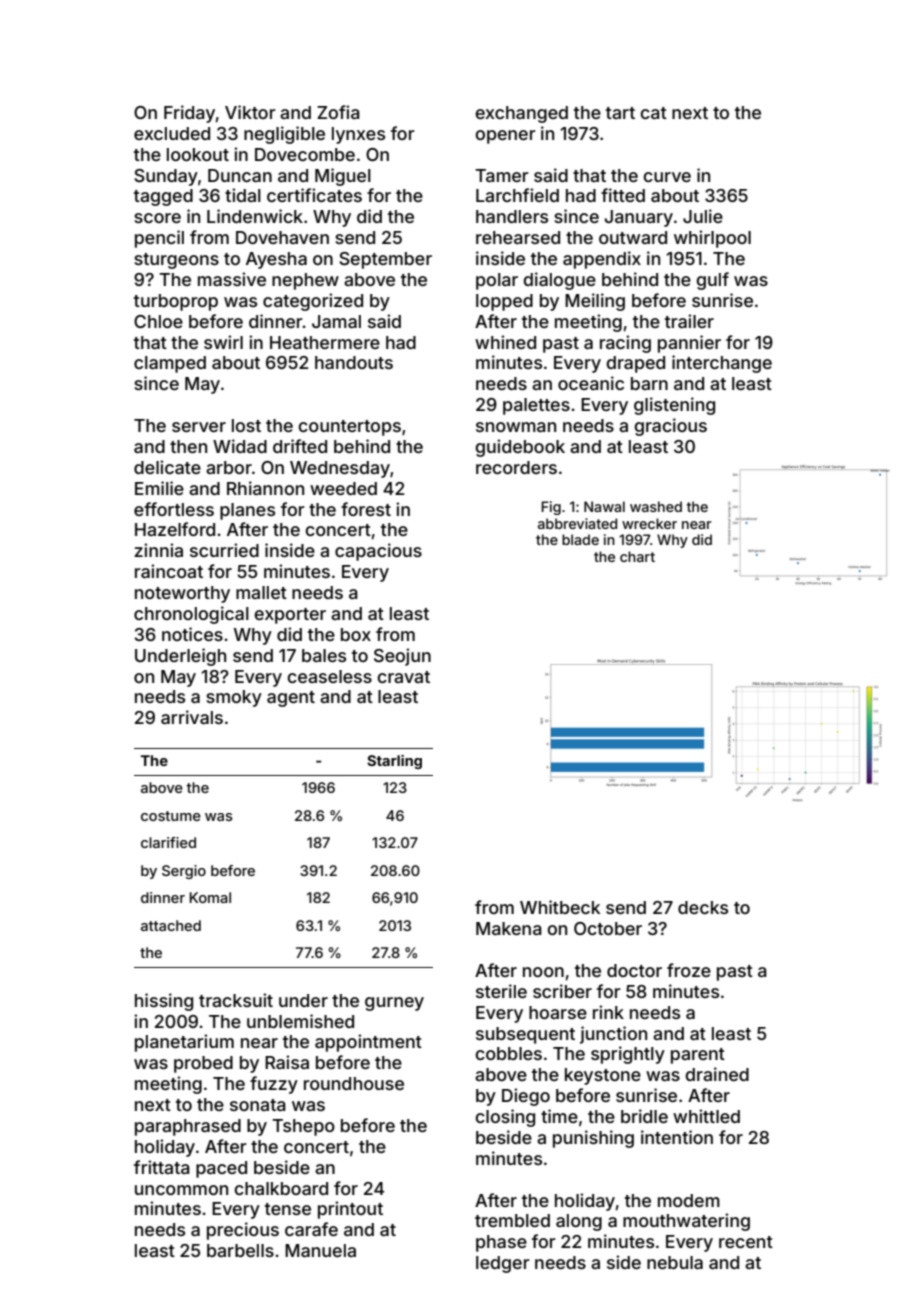  I want to click on weeded, so click(343, 488).
